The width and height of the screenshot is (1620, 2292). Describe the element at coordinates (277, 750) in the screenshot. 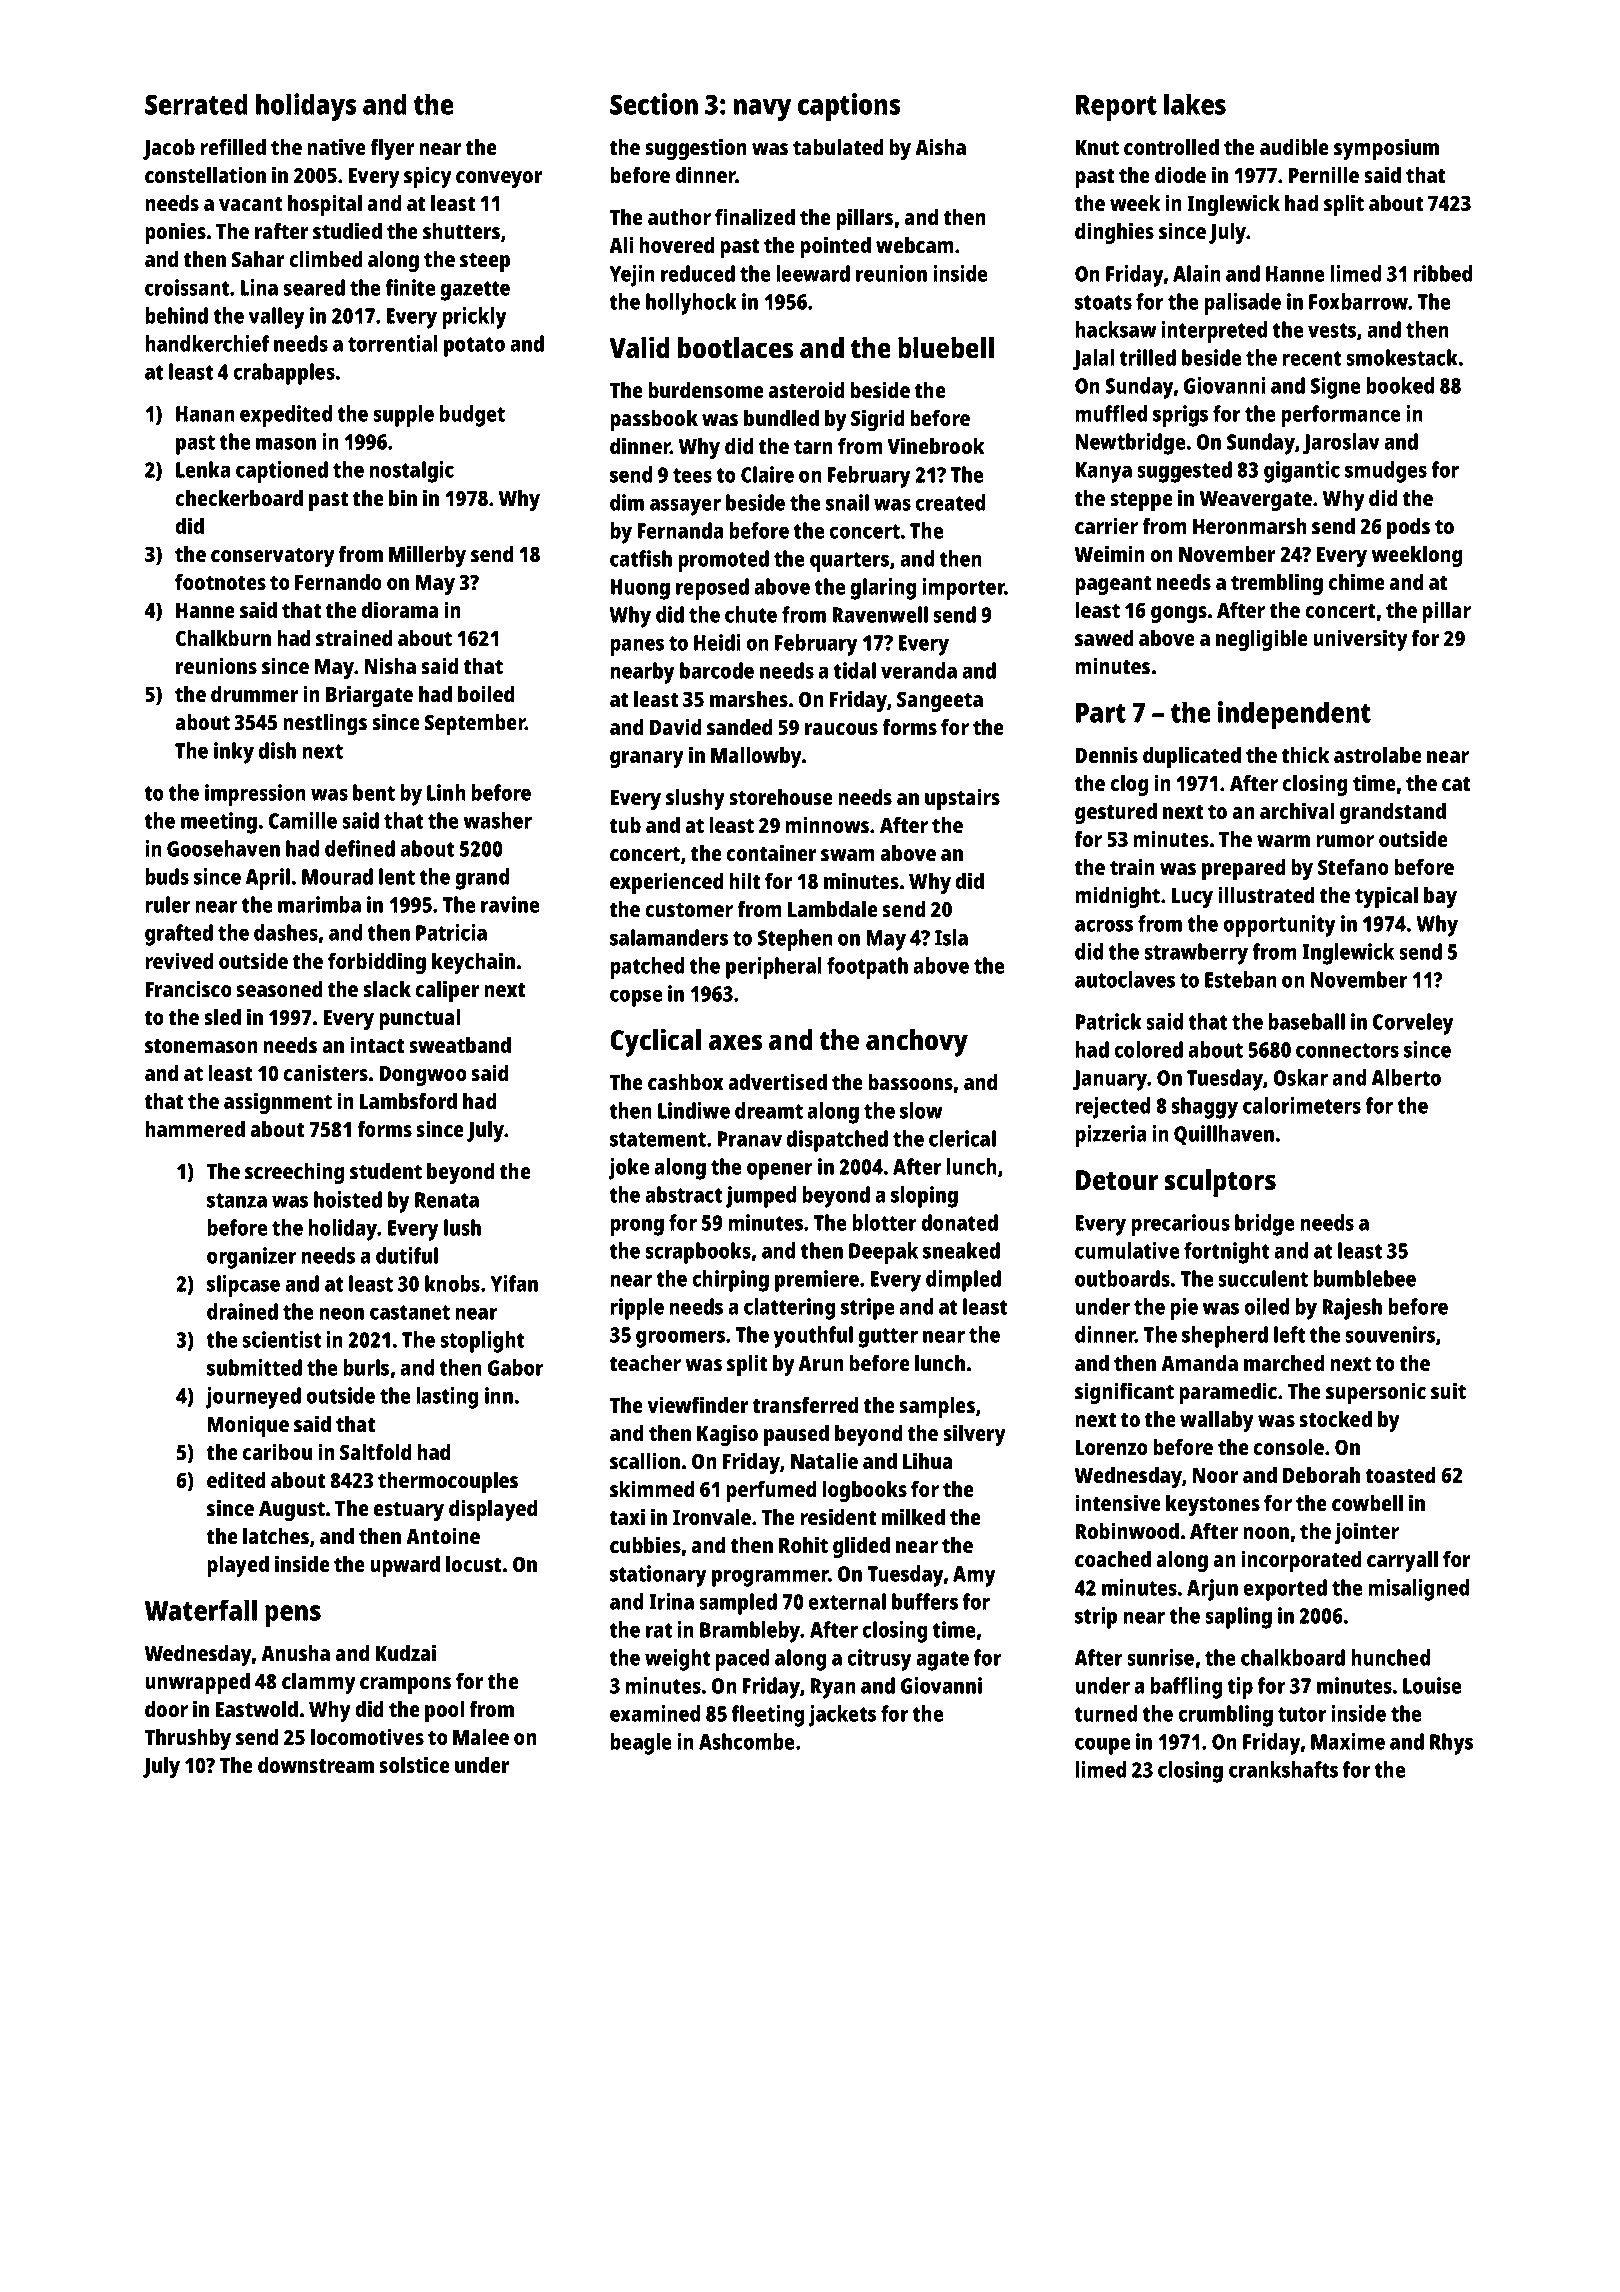

I see `dish` at that location.
